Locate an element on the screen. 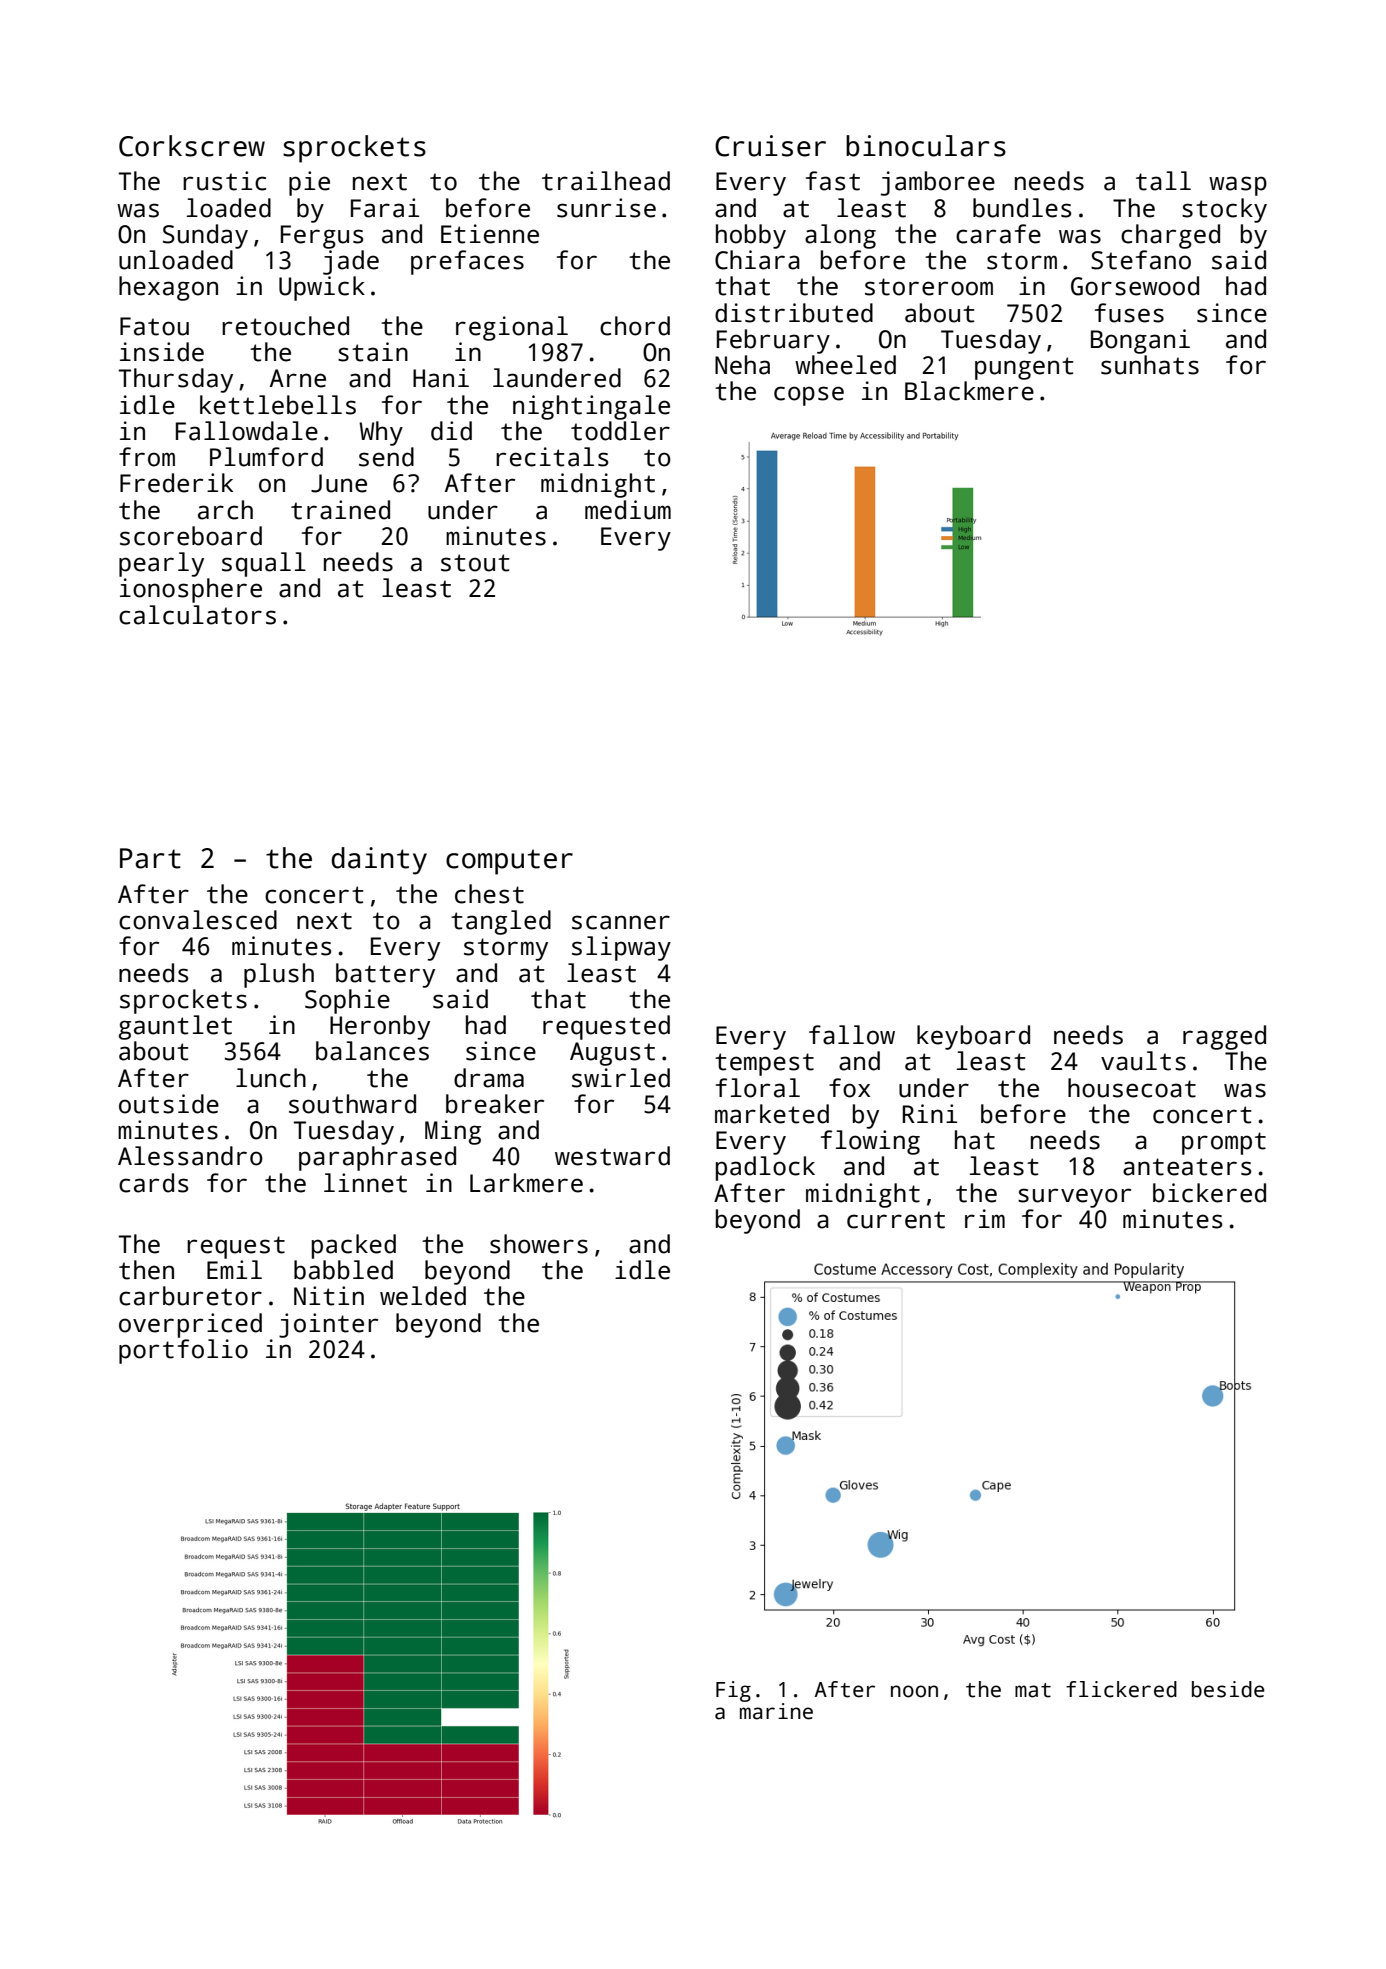 The image size is (1386, 1969). Rini is located at coordinates (930, 1113).
